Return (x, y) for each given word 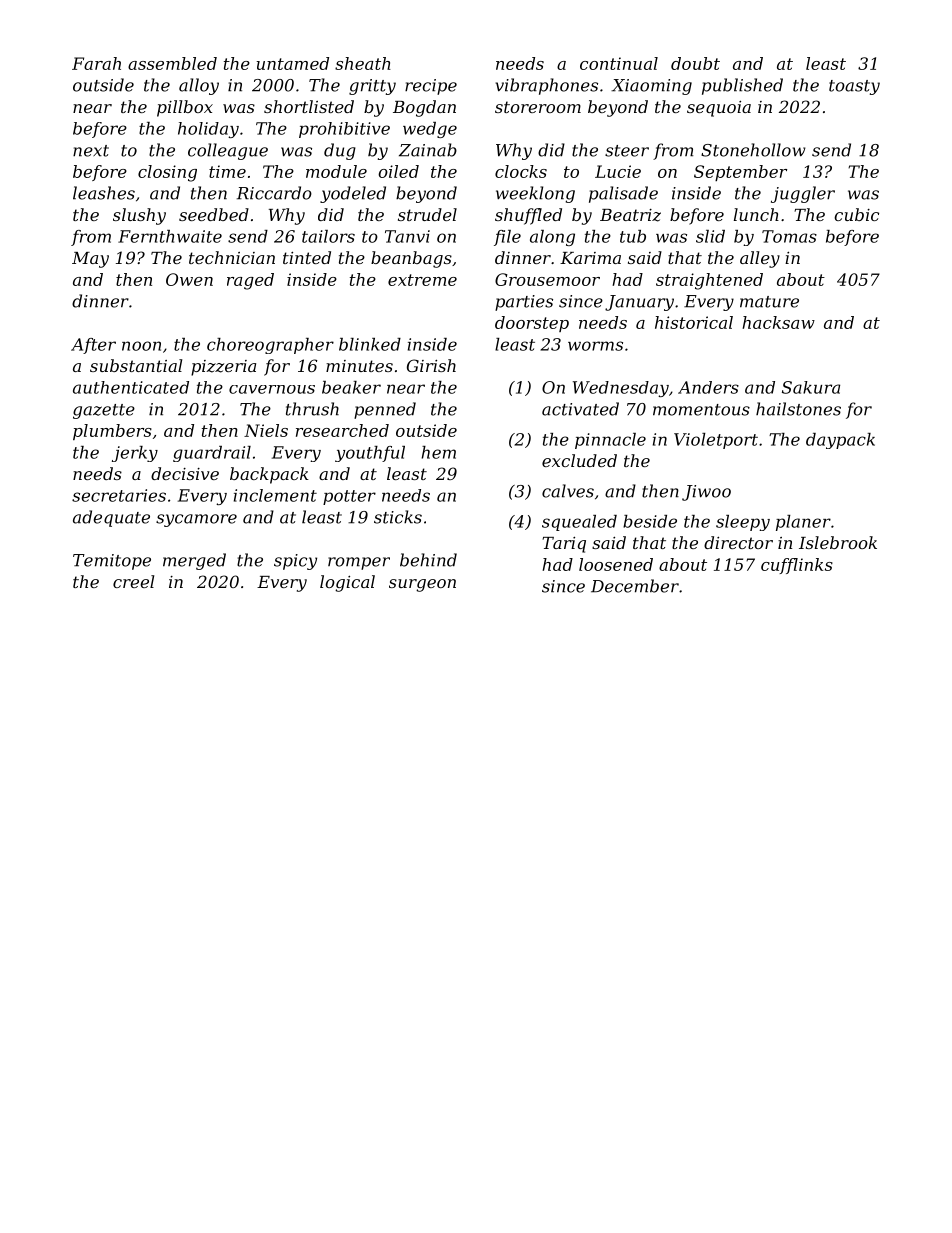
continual (619, 63)
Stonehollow (753, 150)
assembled (172, 63)
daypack (840, 441)
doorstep (532, 324)
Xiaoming (651, 87)
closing (167, 173)
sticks (398, 517)
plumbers (112, 432)
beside (650, 521)
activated (580, 409)
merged (194, 561)
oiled (398, 171)
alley (760, 259)
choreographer (270, 346)
